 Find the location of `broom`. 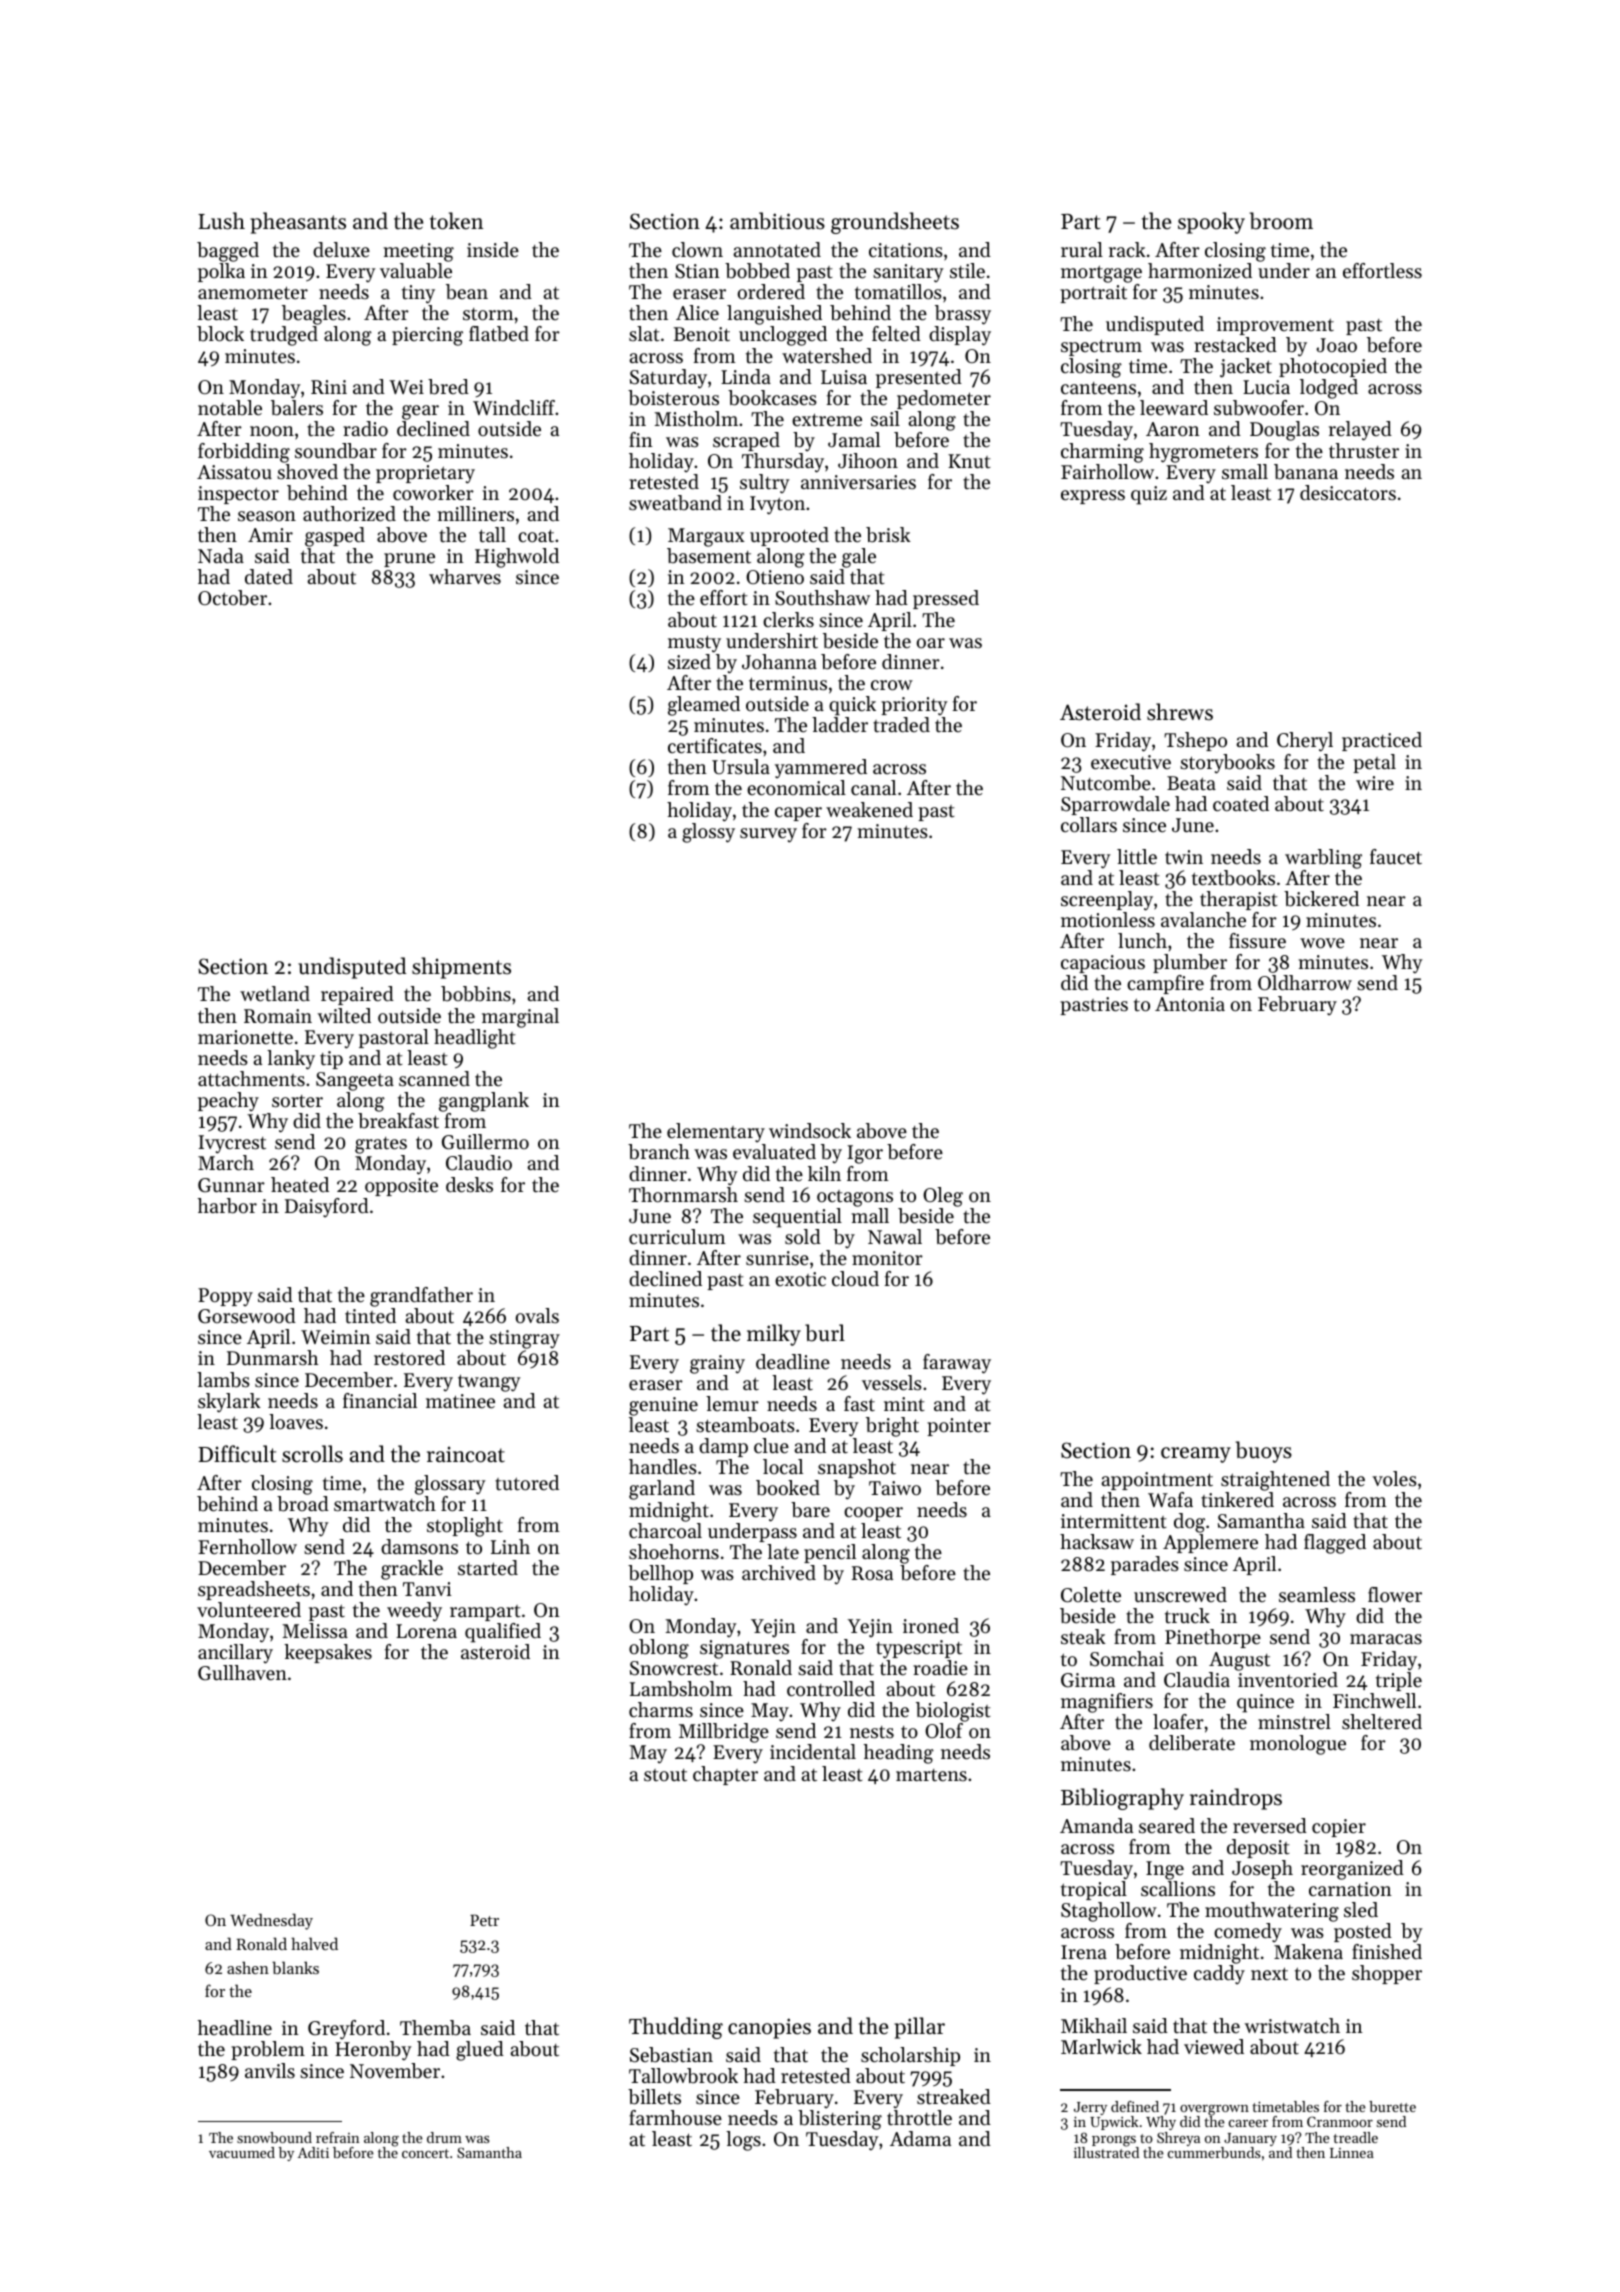

broom is located at coordinates (1281, 221).
